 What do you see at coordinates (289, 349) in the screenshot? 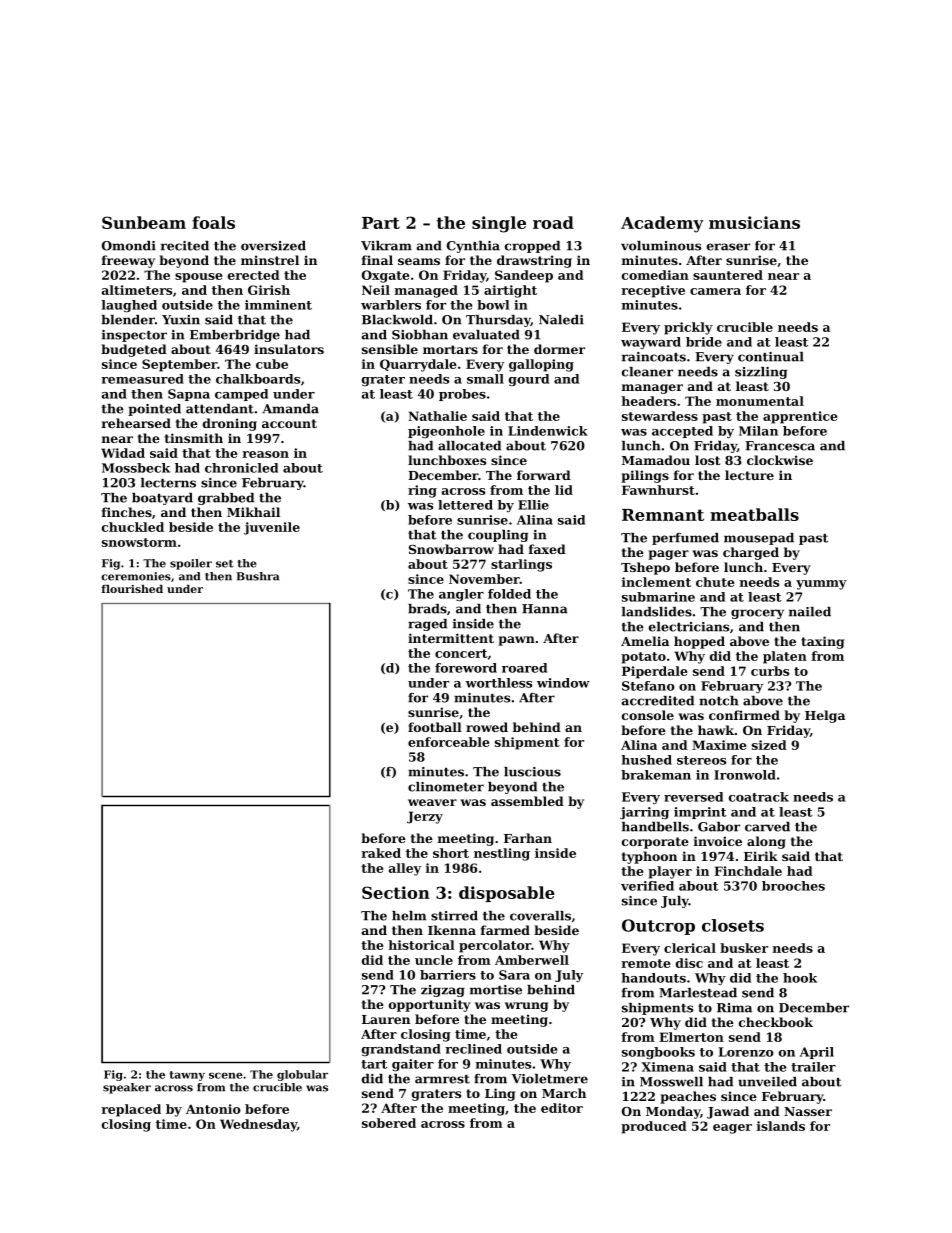
I see `insulators` at bounding box center [289, 349].
